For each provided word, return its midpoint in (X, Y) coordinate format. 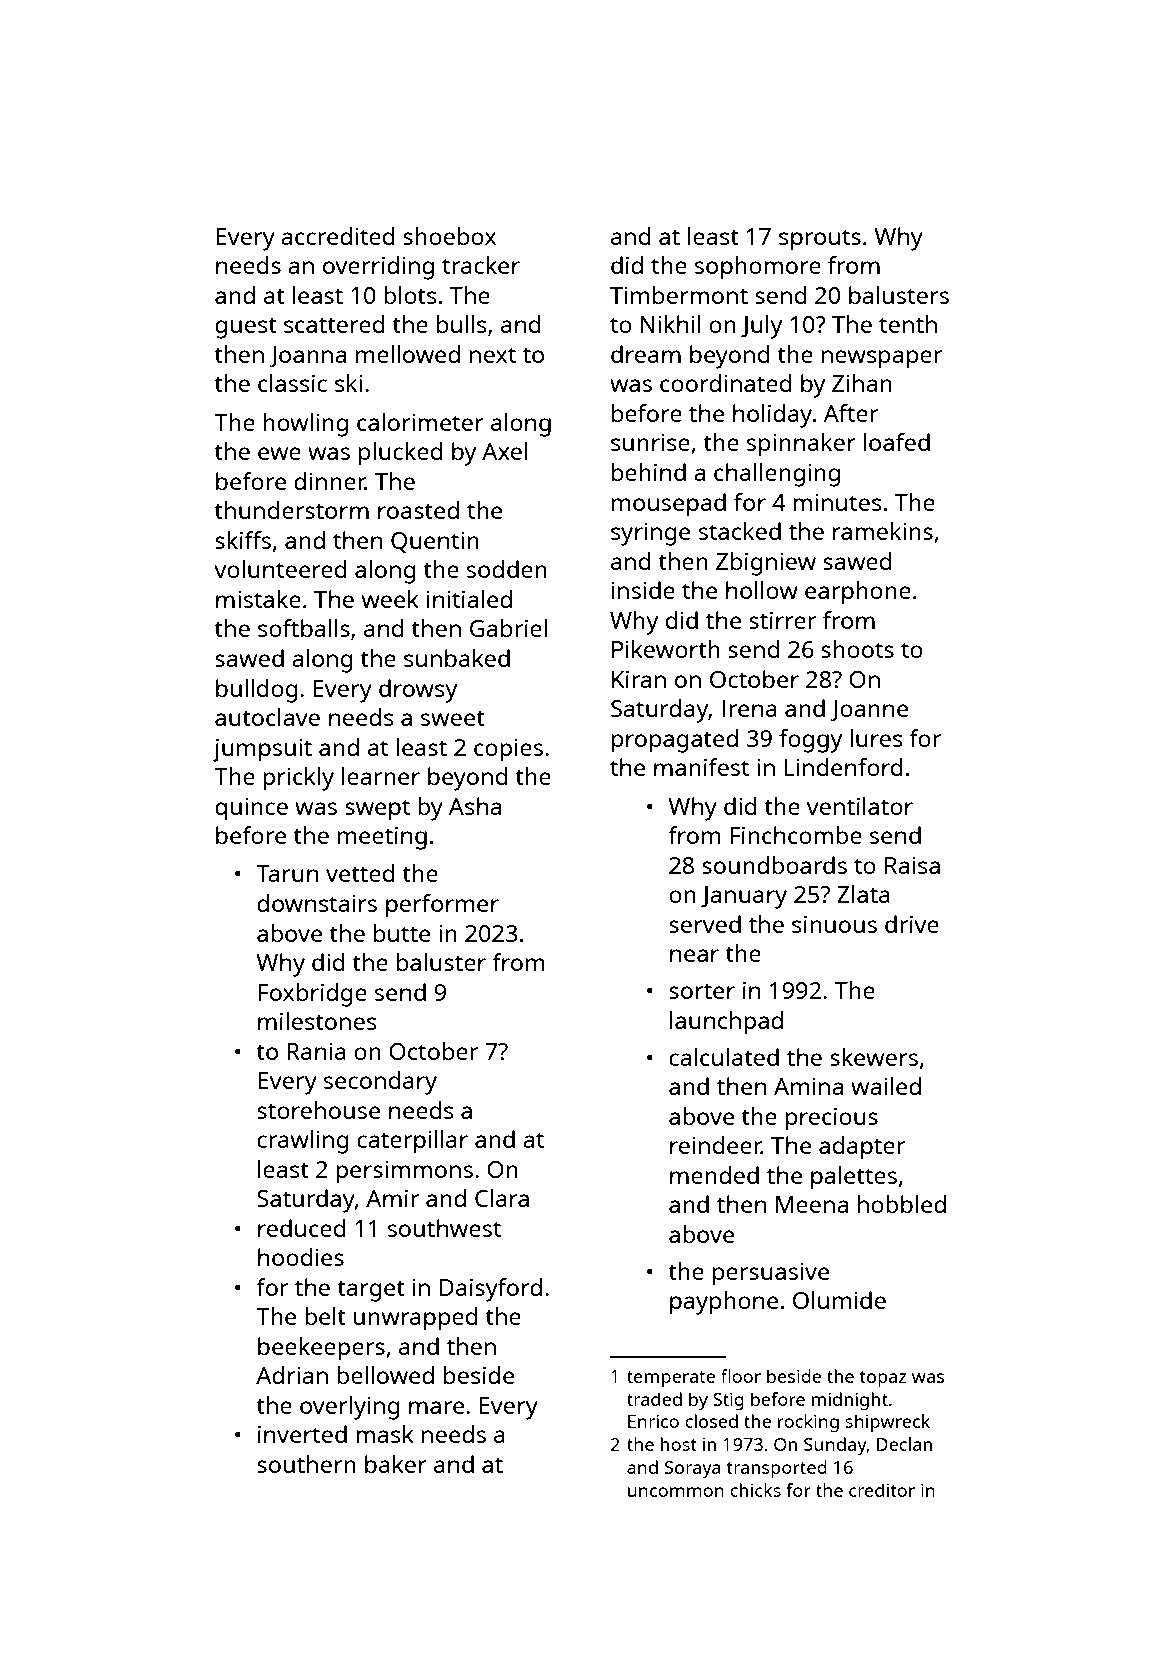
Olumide (839, 1300)
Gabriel (508, 628)
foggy (810, 741)
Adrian (292, 1375)
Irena (749, 708)
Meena (812, 1204)
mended (714, 1175)
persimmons (404, 1172)
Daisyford (491, 1290)
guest (246, 328)
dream (646, 354)
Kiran (639, 679)
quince (251, 809)
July (761, 327)
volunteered (280, 569)
